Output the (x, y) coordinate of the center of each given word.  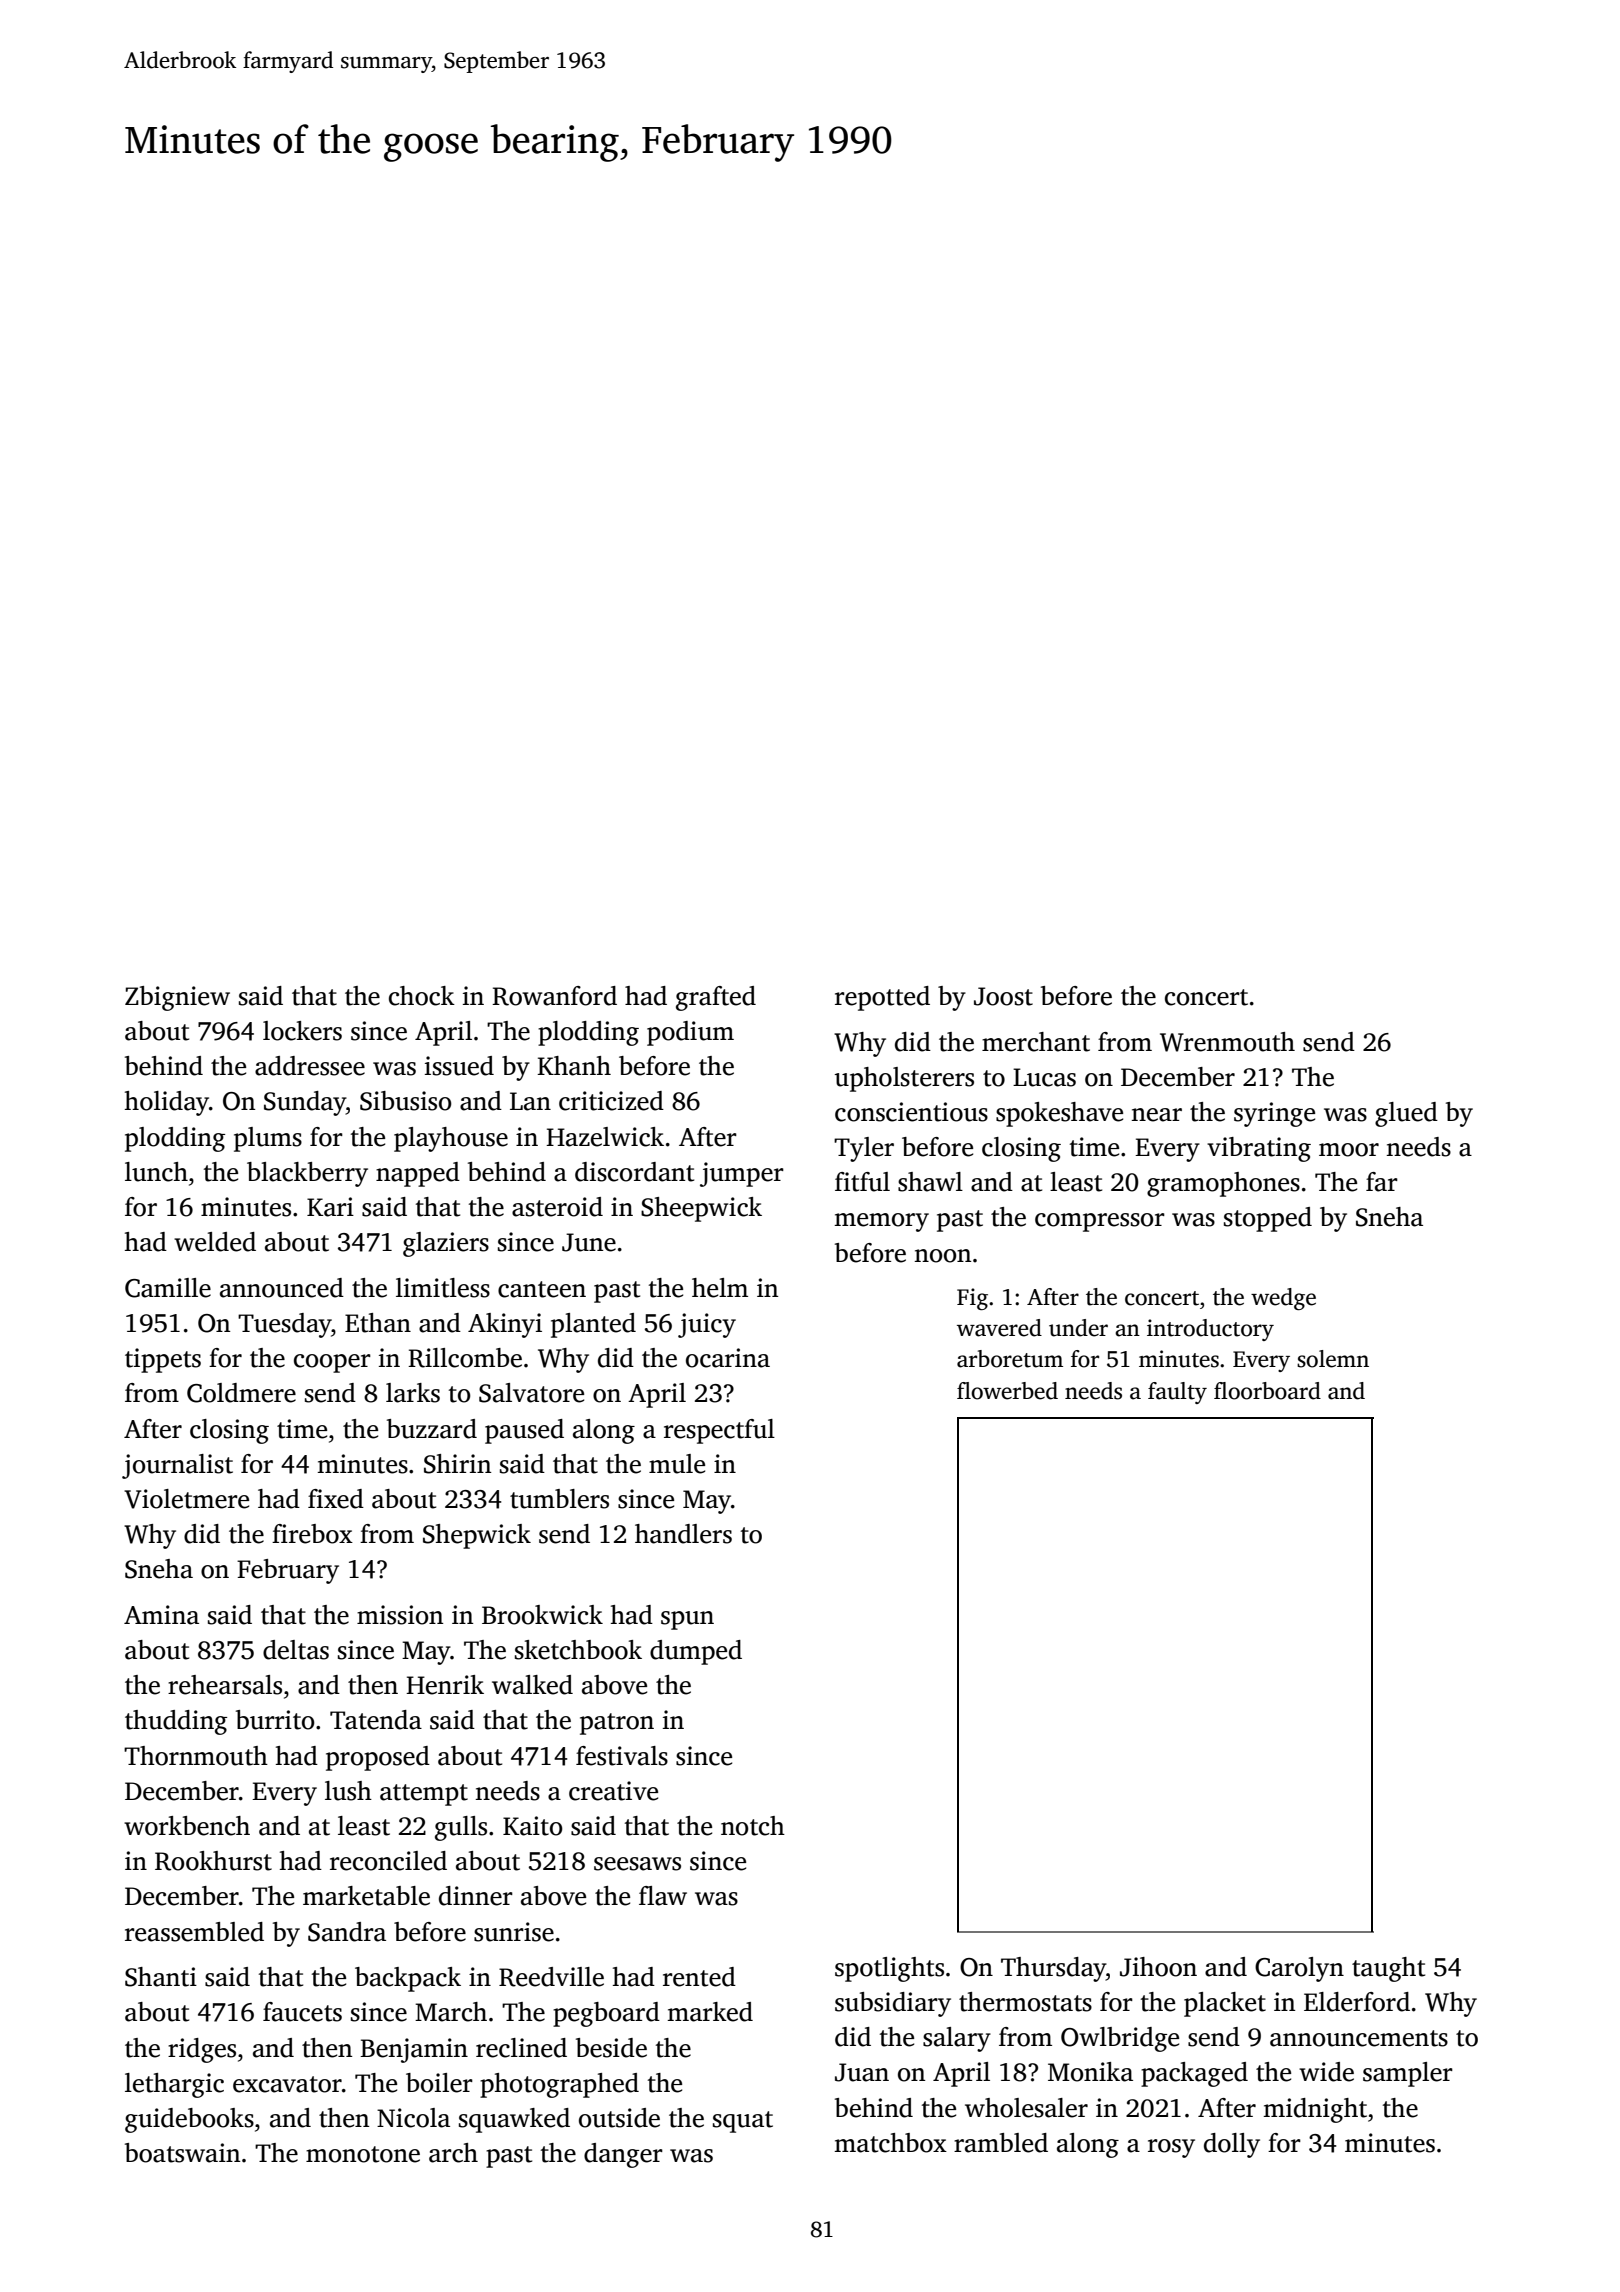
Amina (161, 1615)
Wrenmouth (1227, 1042)
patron (617, 1724)
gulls (461, 1828)
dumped (696, 1652)
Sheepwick (701, 1209)
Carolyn (1299, 1969)
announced (282, 1288)
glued (1406, 1114)
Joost (1003, 996)
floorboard (1267, 1391)
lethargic (174, 2085)
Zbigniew (177, 998)
